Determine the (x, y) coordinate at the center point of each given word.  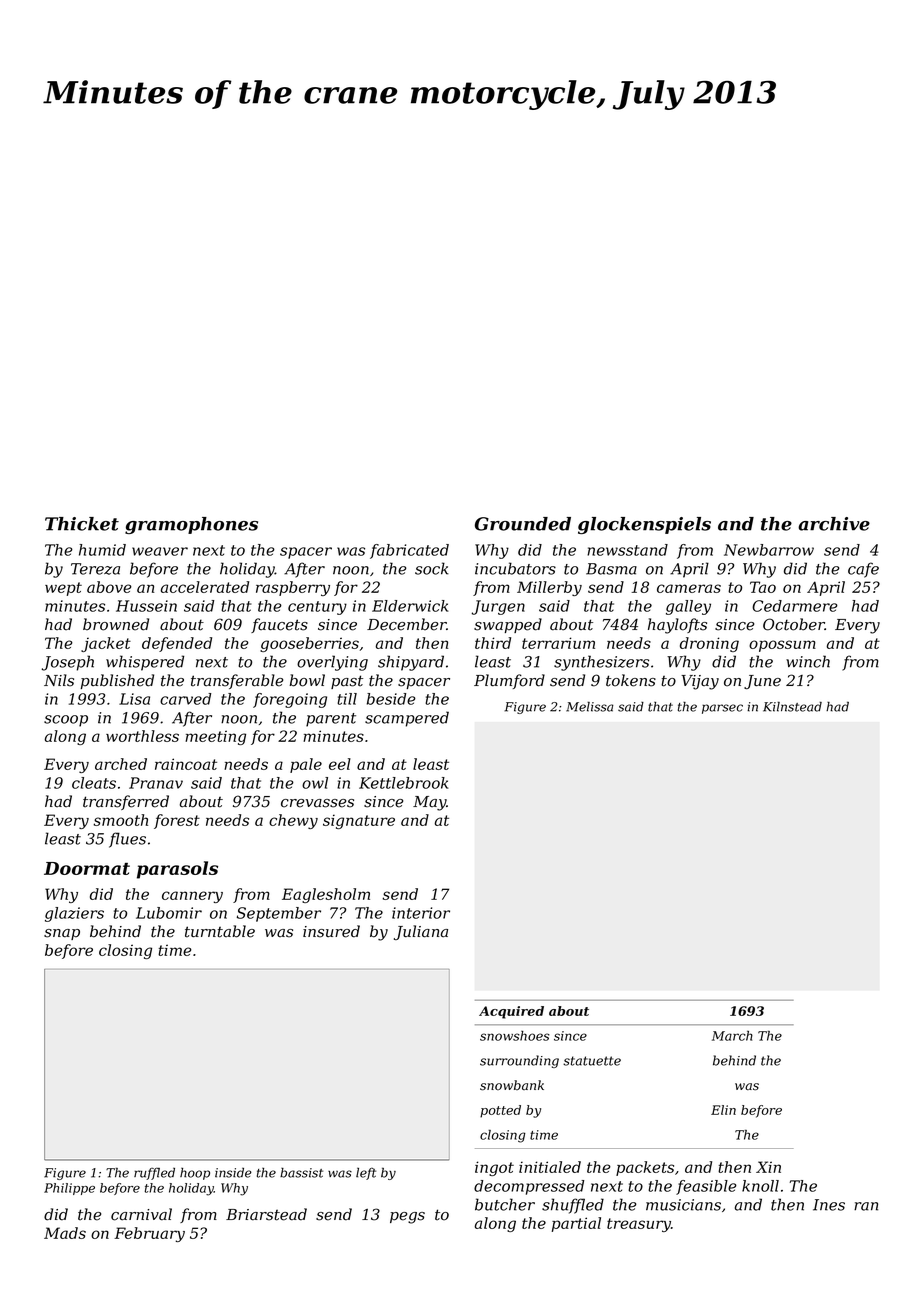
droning (709, 644)
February (149, 1234)
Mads (65, 1233)
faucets (279, 625)
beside (391, 699)
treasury (639, 1225)
